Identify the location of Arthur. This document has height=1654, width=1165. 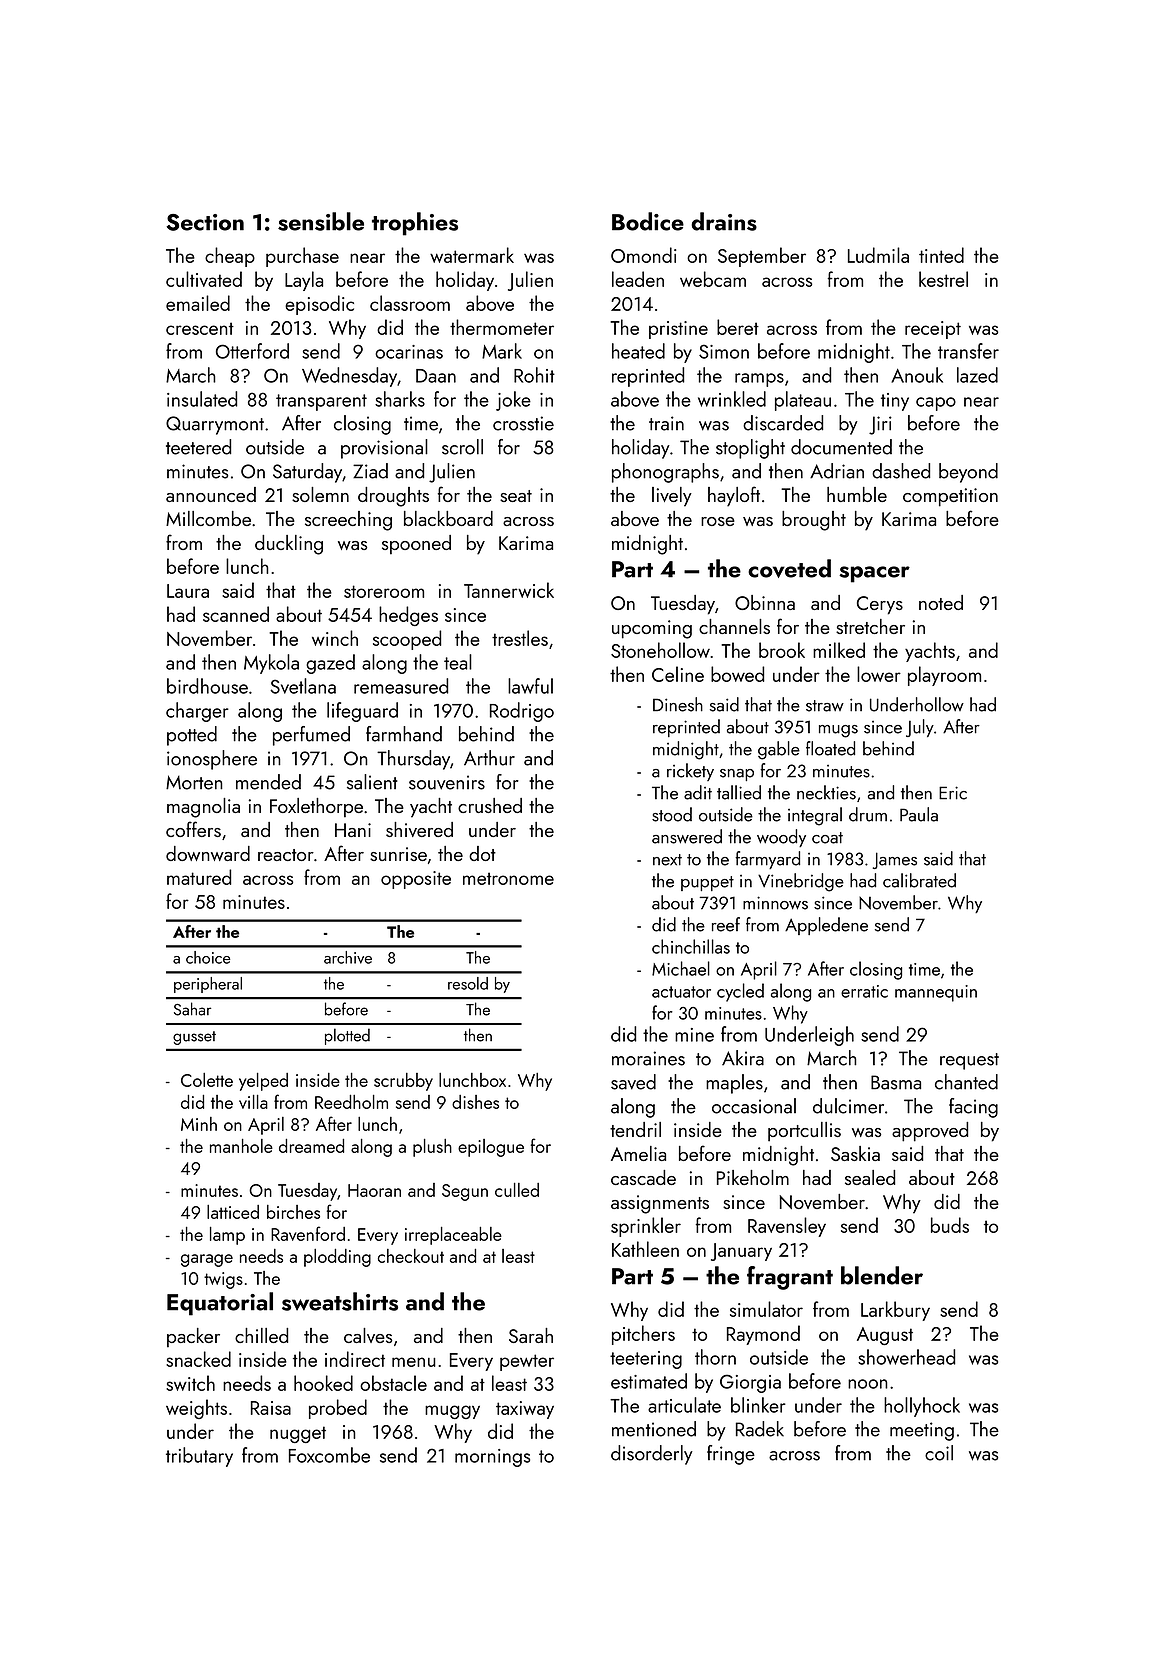
(489, 758).
